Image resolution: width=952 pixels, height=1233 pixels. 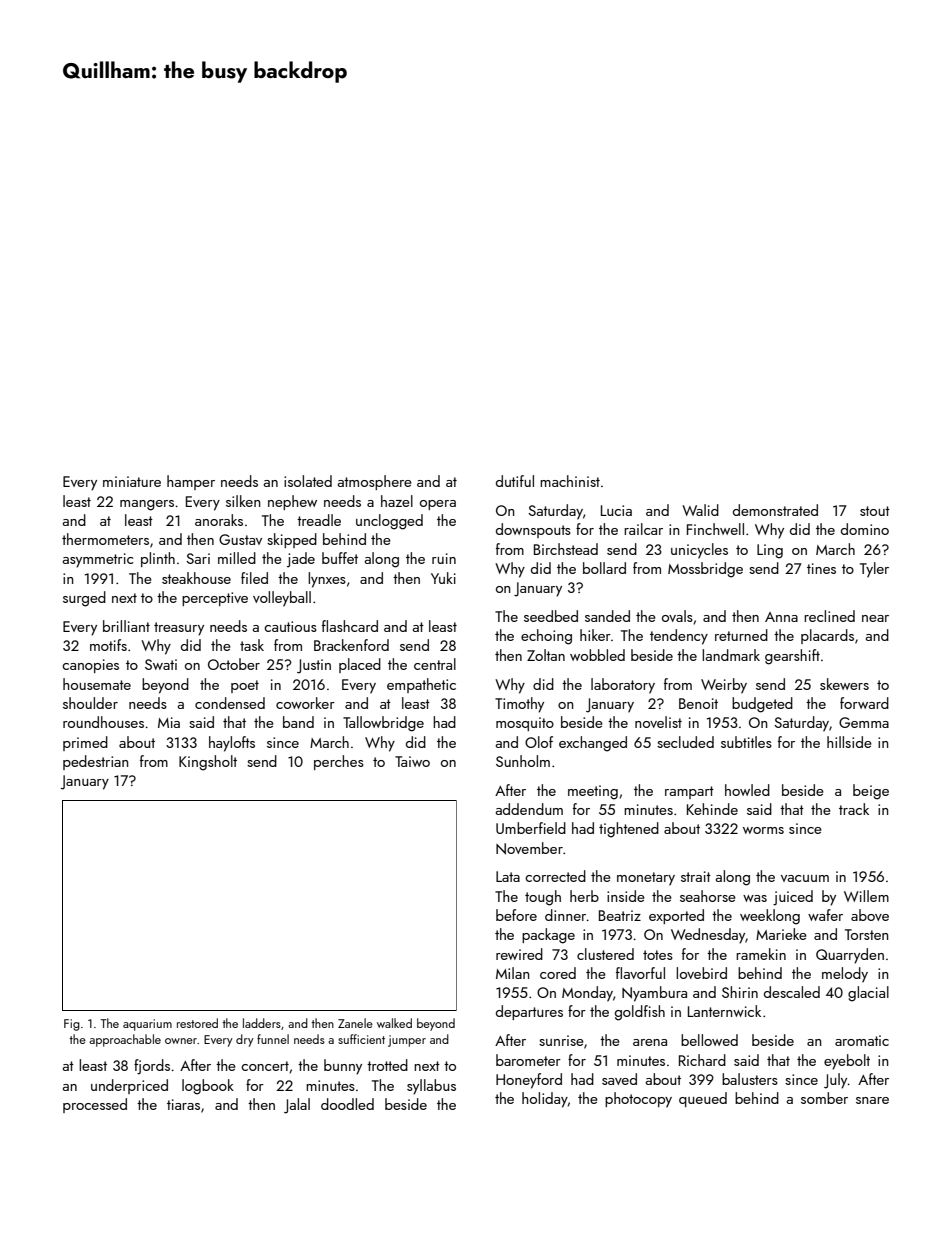 I want to click on task, so click(x=252, y=645).
